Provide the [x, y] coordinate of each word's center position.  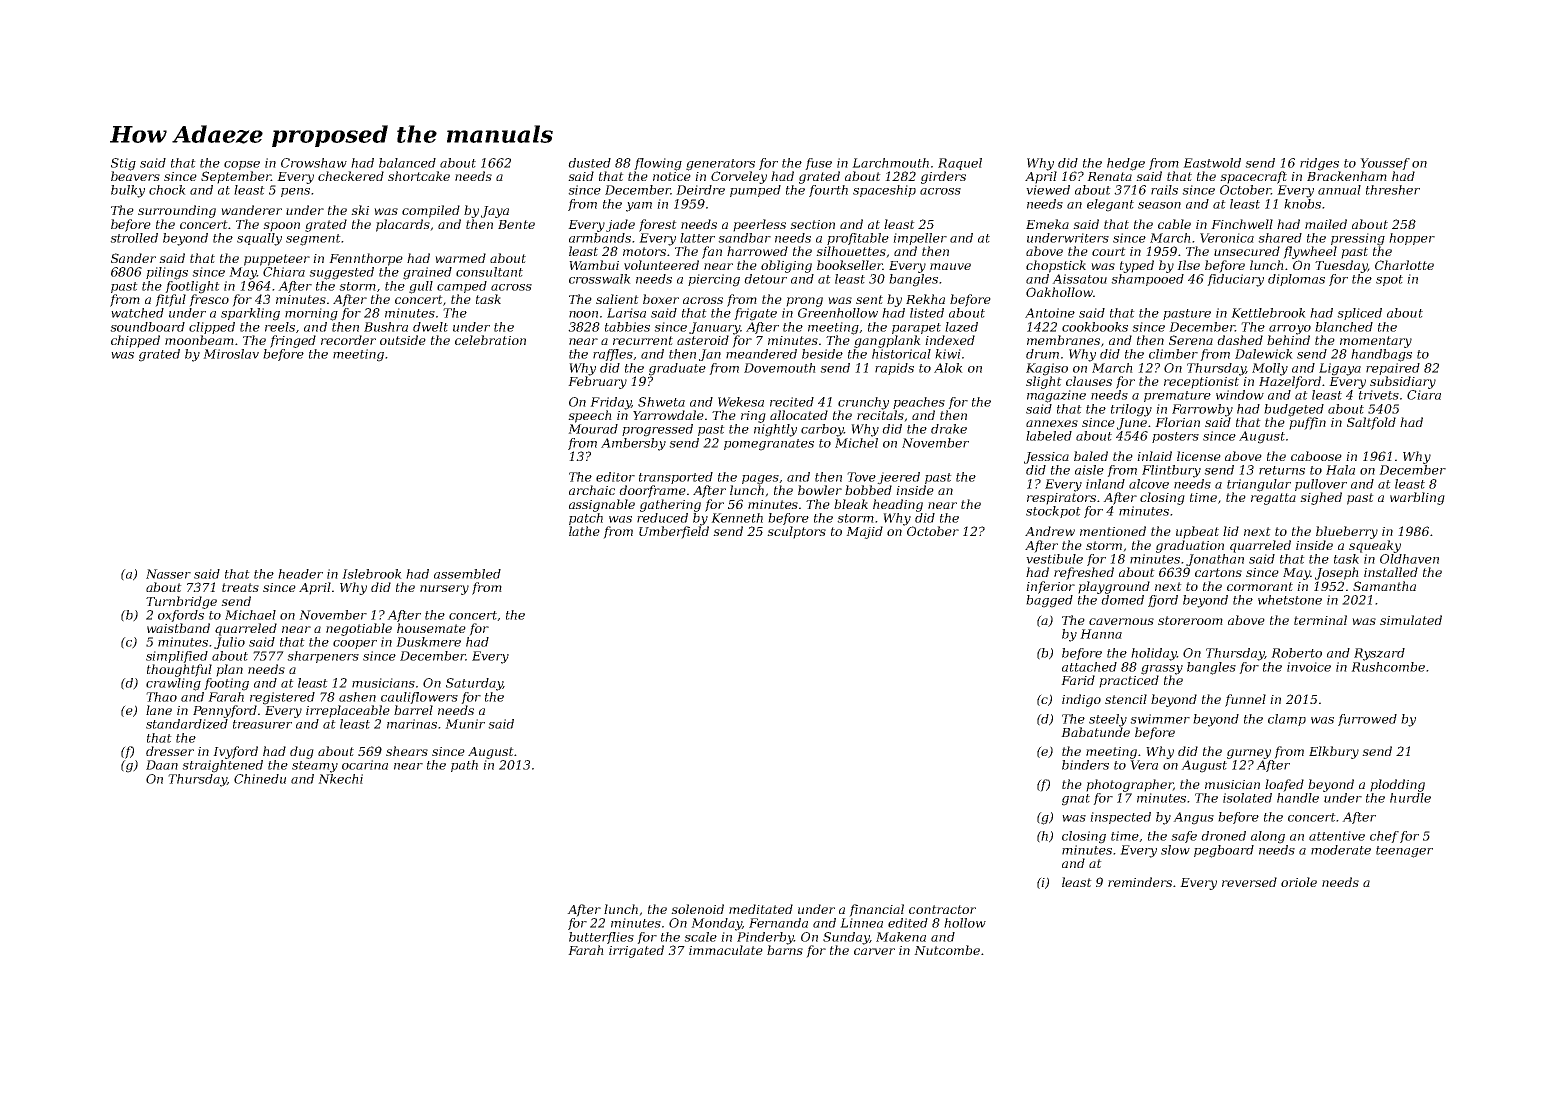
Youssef [1385, 164]
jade [620, 225]
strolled [134, 238]
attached [1089, 667]
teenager [1404, 852]
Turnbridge [181, 602]
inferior [1050, 587]
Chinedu [260, 779]
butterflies [601, 938]
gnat [1076, 800]
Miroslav [231, 354]
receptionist [1201, 383]
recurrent [643, 340]
